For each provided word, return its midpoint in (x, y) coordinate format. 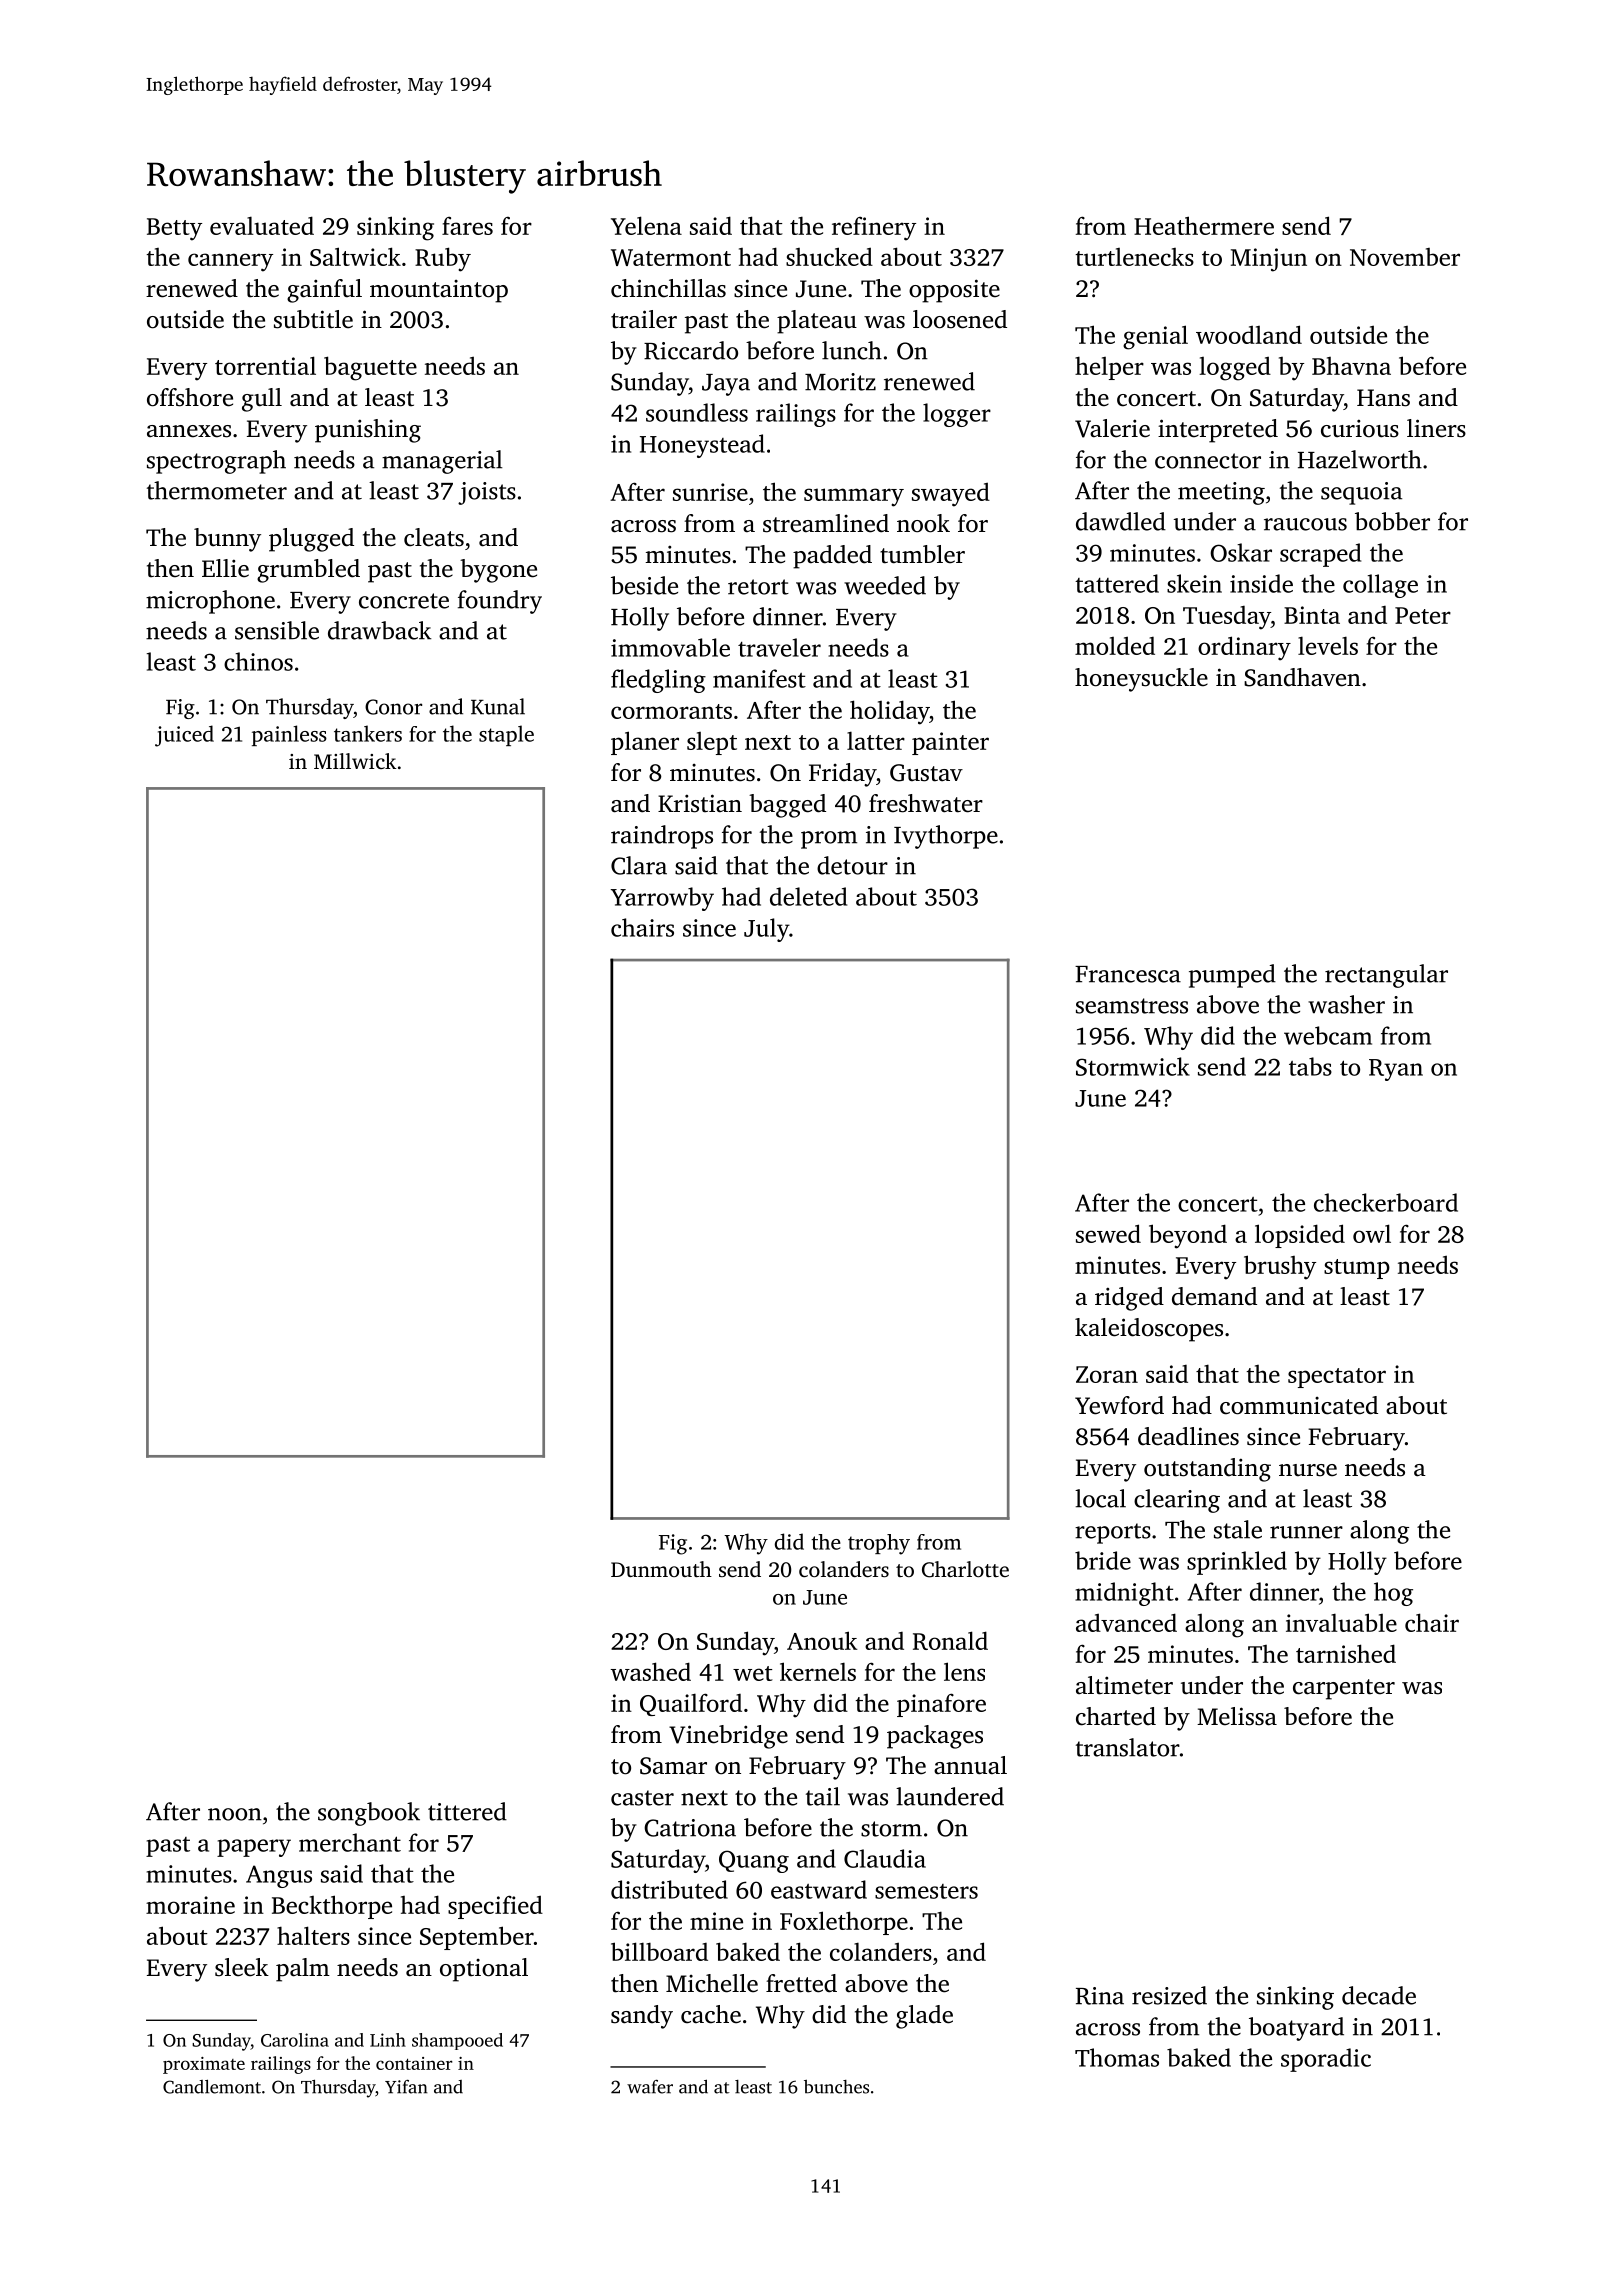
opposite (954, 291)
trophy (879, 1544)
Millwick (355, 761)
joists (487, 493)
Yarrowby (662, 899)
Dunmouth (661, 1569)
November (1405, 257)
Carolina (295, 2040)
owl (1372, 1233)
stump (1357, 1269)
